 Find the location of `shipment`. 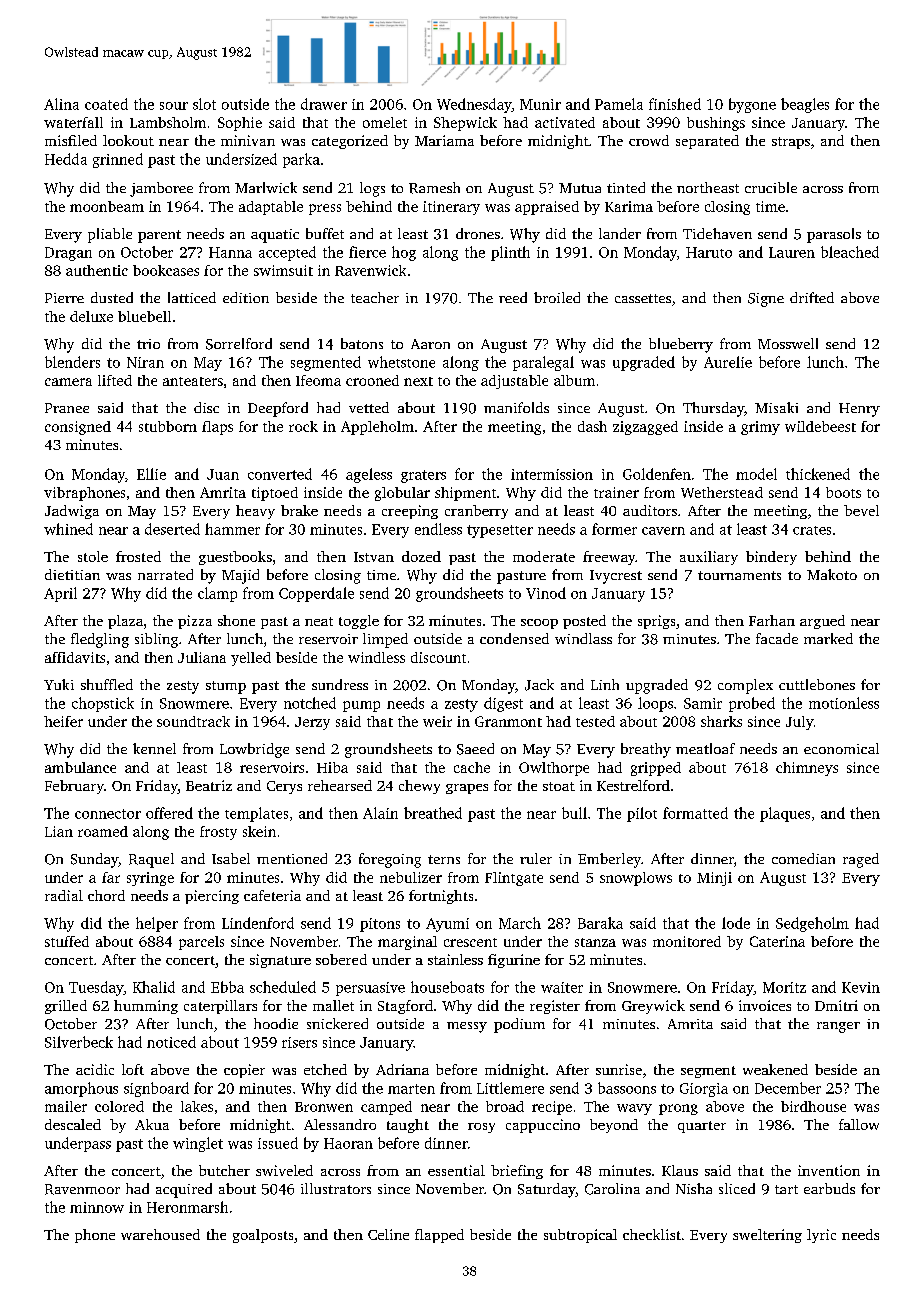

shipment is located at coordinates (465, 494).
